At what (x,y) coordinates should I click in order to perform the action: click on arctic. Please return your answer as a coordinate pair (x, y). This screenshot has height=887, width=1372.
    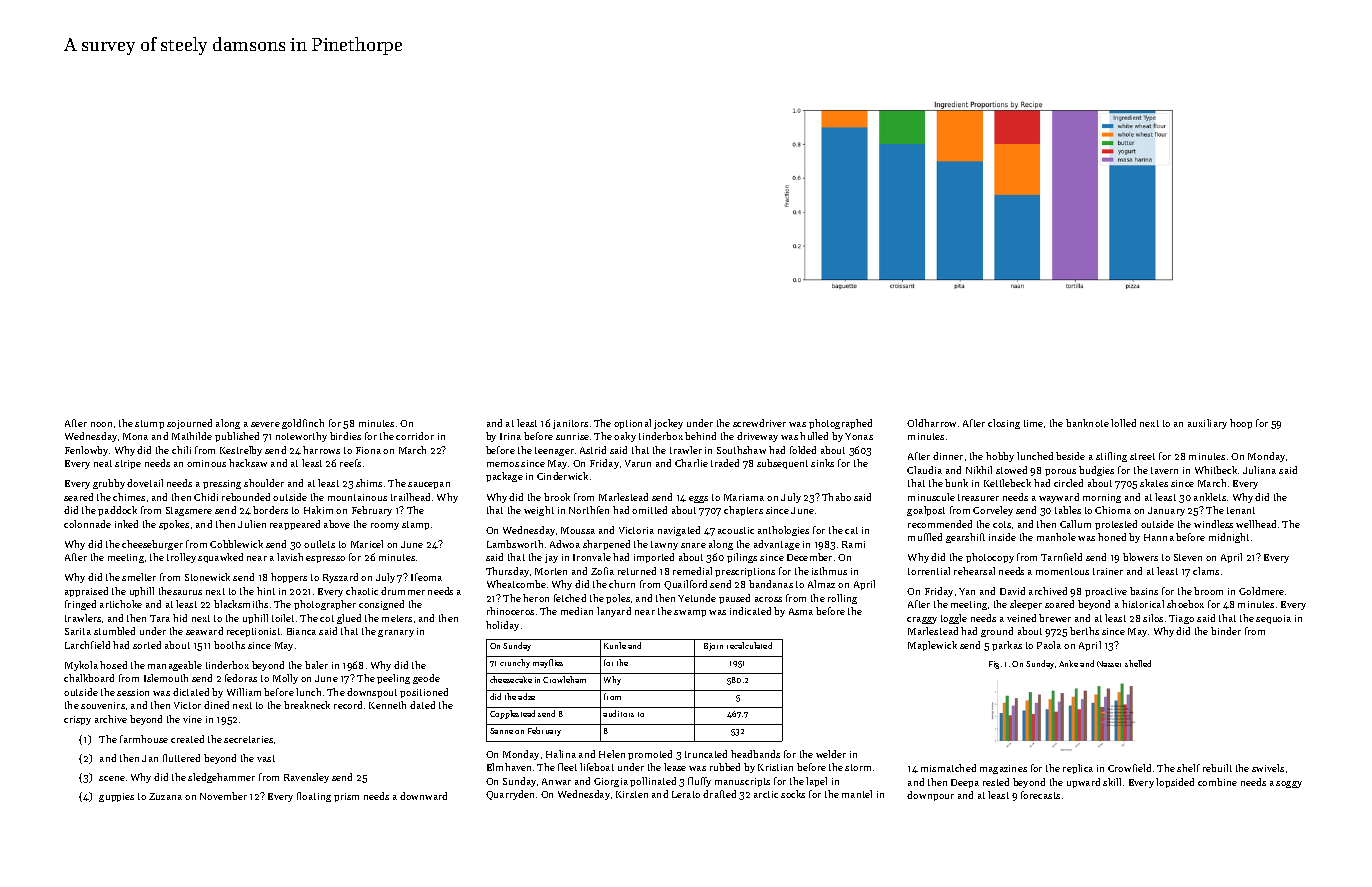
    Looking at the image, I should click on (766, 794).
